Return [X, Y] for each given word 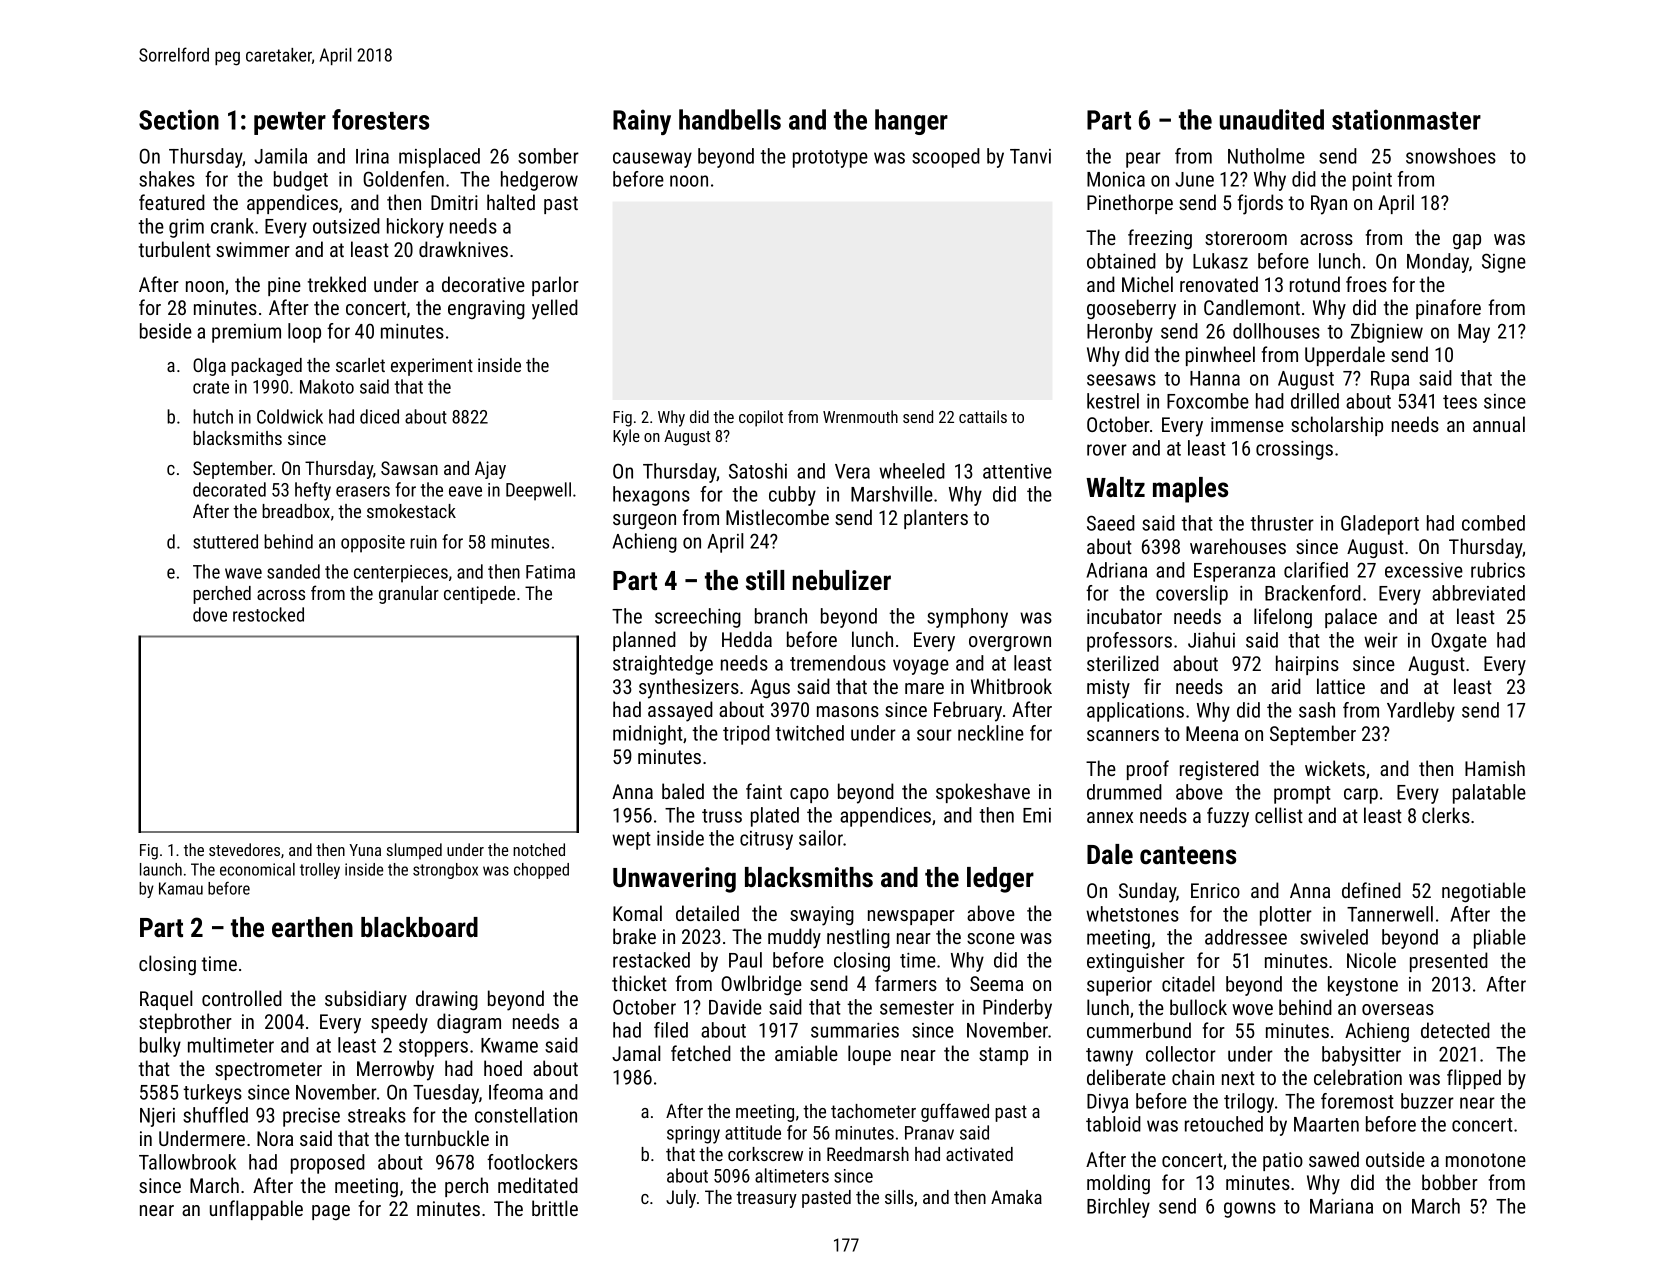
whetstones [1132, 914]
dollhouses [1276, 331]
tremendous [838, 663]
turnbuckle [447, 1138]
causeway [652, 160]
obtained [1121, 261]
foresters [380, 119]
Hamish [1495, 768]
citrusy [766, 840]
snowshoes [1451, 156]
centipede [479, 595]
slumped [414, 851]
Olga [209, 367]
